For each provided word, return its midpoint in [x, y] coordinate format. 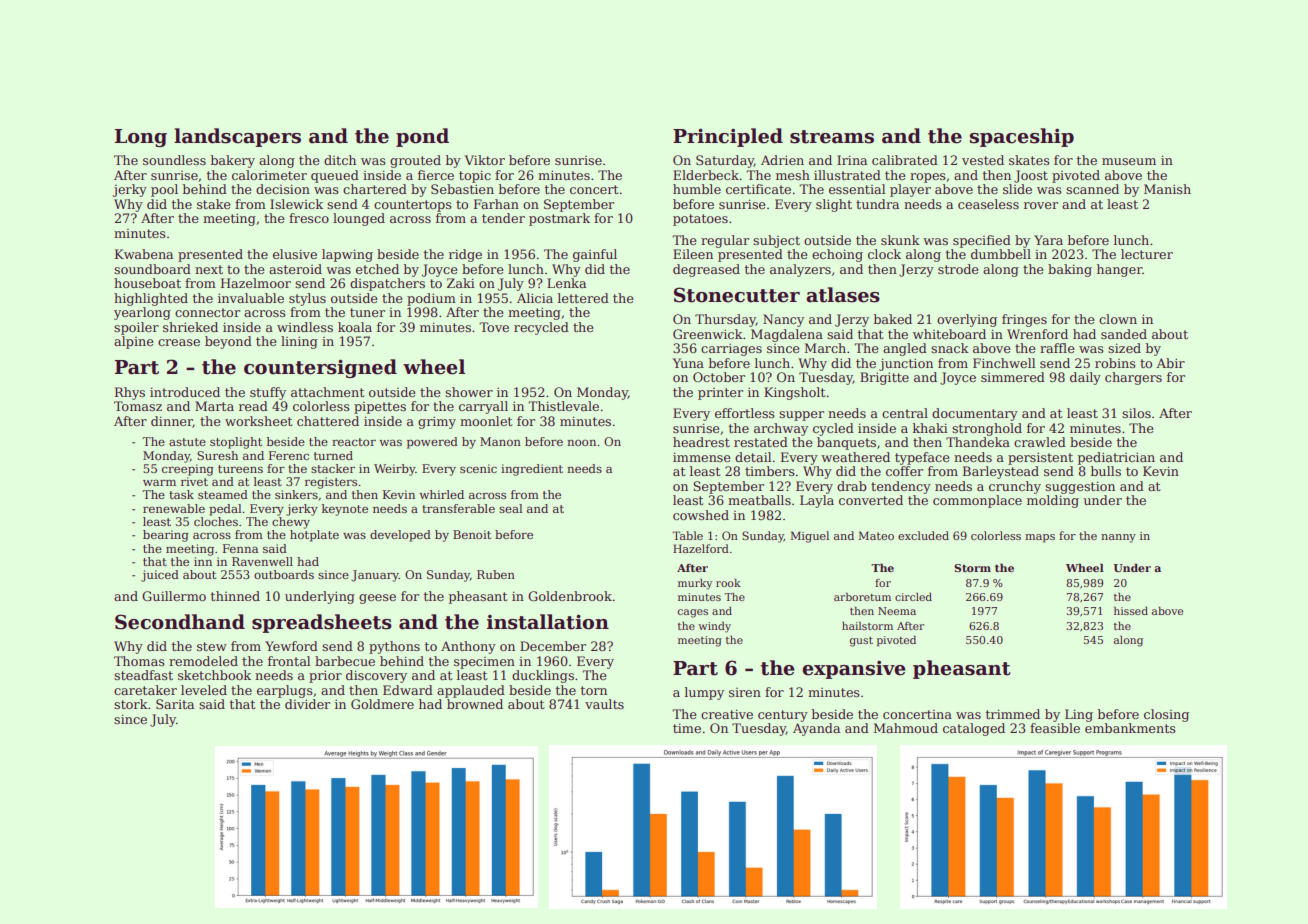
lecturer [1147, 254]
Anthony [468, 647]
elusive [295, 254]
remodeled [203, 661]
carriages [731, 349]
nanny [1118, 538]
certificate [758, 189]
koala [355, 327]
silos [1136, 413]
